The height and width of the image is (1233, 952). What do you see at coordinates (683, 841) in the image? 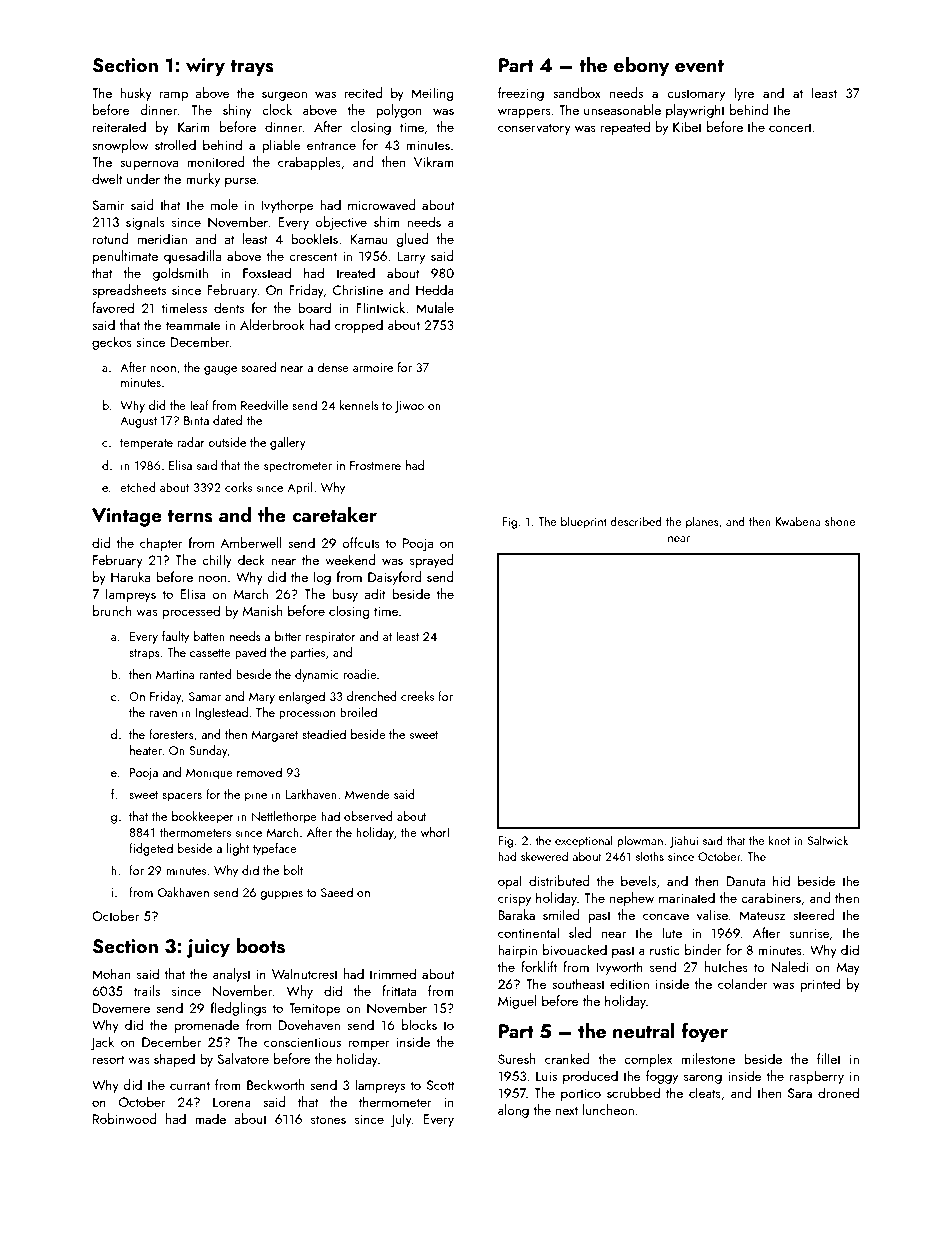
I see `Jiahui` at bounding box center [683, 841].
